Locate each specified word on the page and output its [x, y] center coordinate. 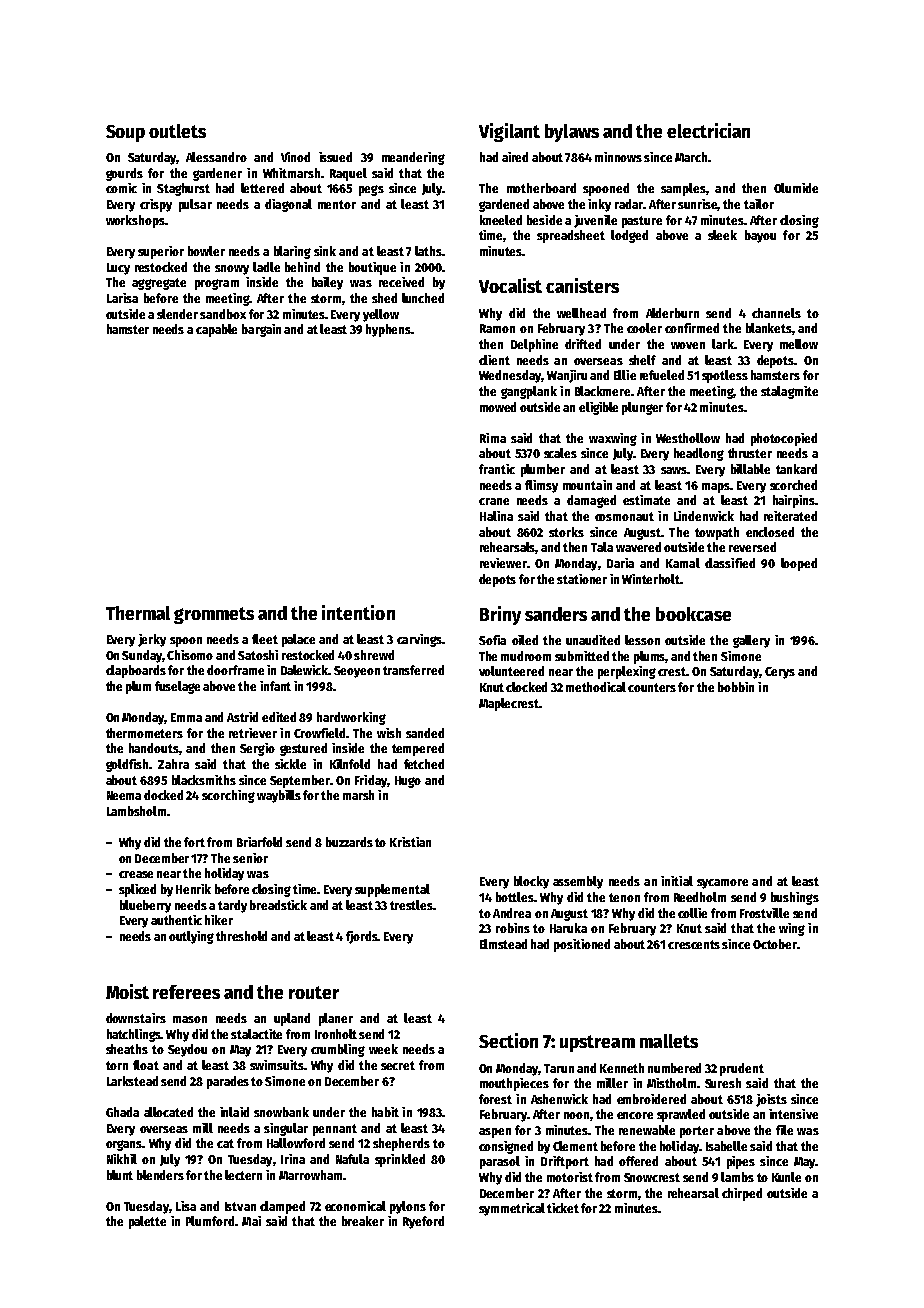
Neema [124, 795]
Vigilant [509, 132]
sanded [425, 733]
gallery [751, 641]
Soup [125, 133]
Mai [251, 1221]
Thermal [138, 613]
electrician [708, 130]
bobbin [736, 687]
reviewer [503, 563]
